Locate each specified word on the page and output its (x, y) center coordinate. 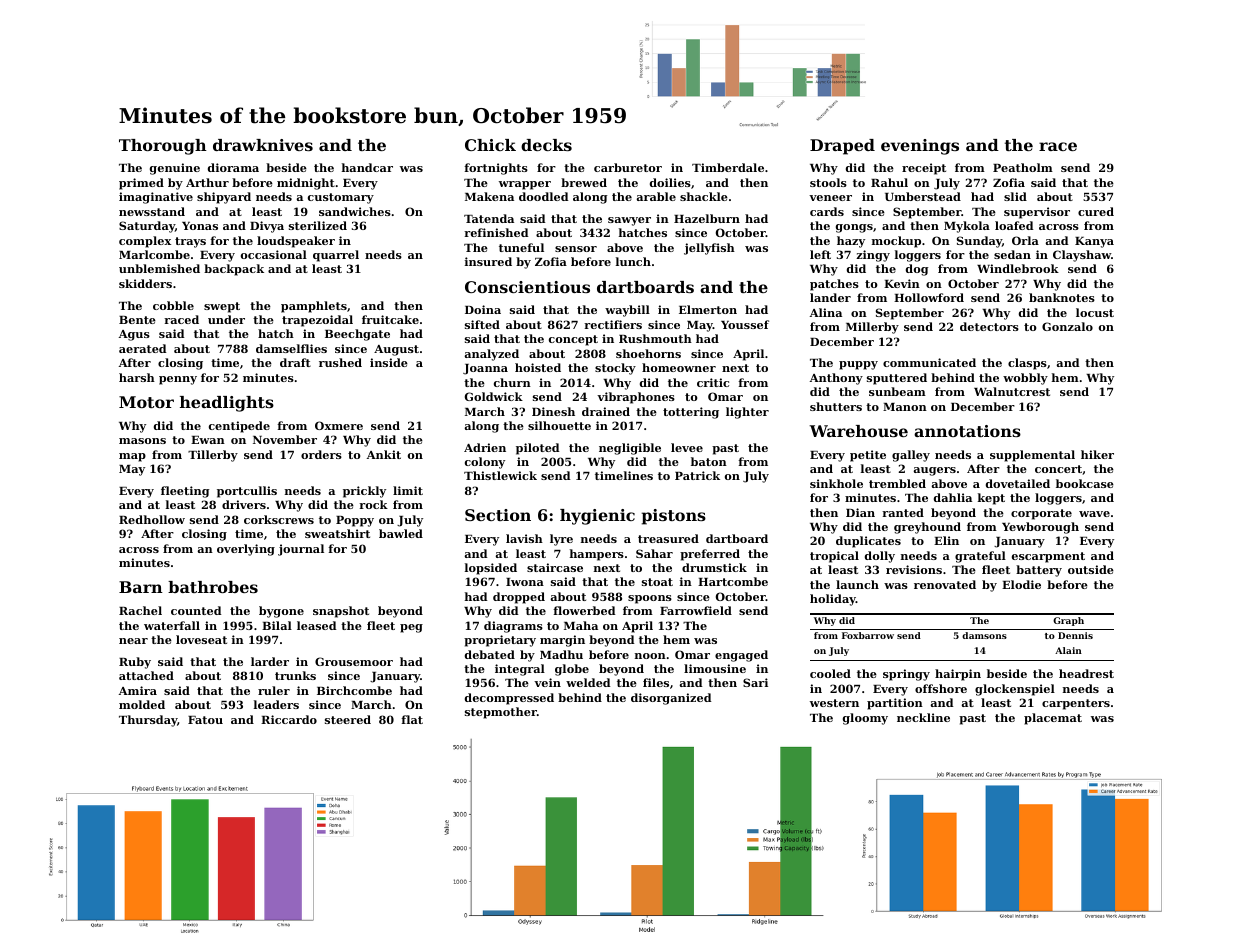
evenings (920, 147)
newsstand (152, 211)
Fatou (205, 720)
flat (412, 719)
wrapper (525, 185)
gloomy (865, 719)
